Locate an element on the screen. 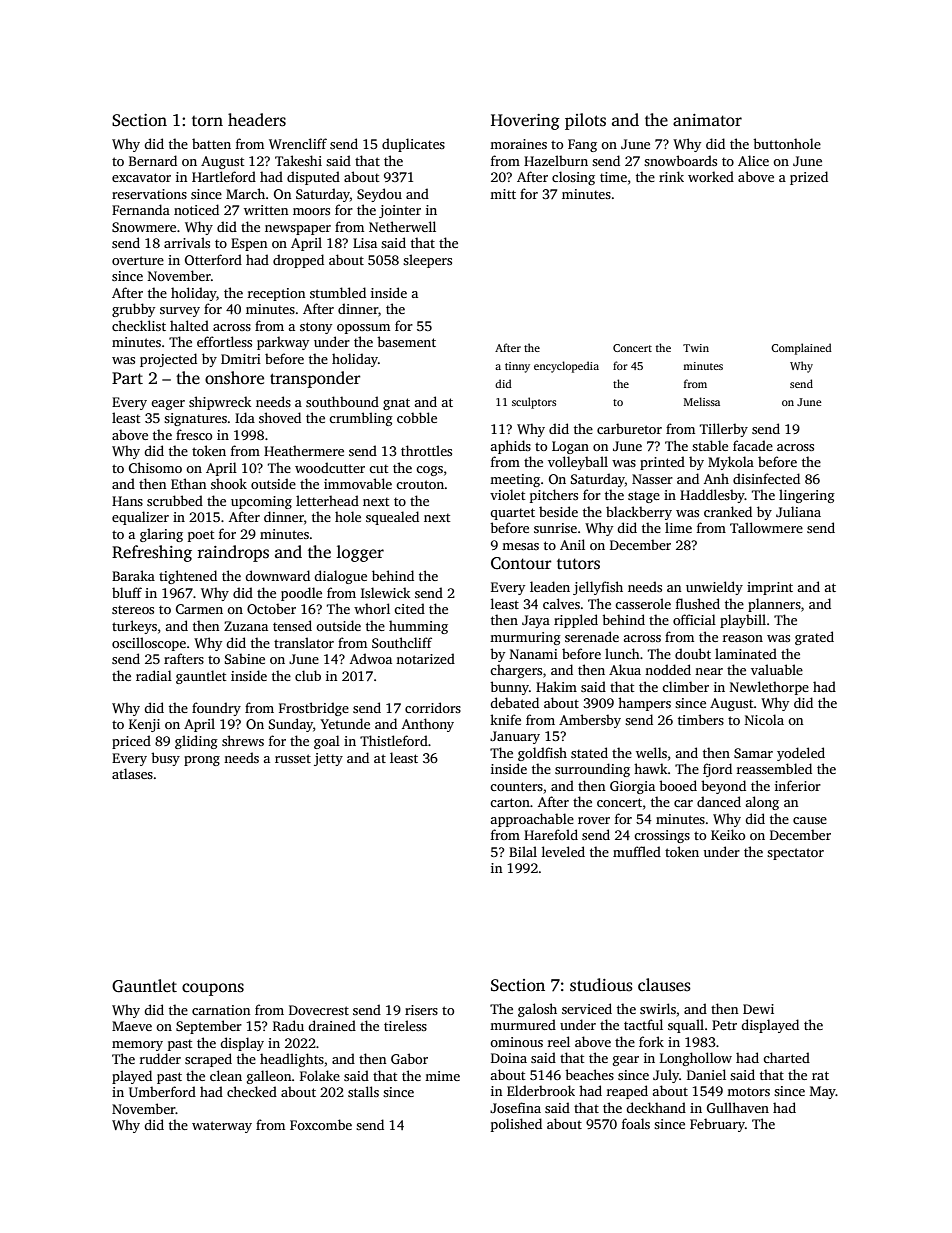 This screenshot has width=952, height=1233. Yetunde is located at coordinates (345, 723).
